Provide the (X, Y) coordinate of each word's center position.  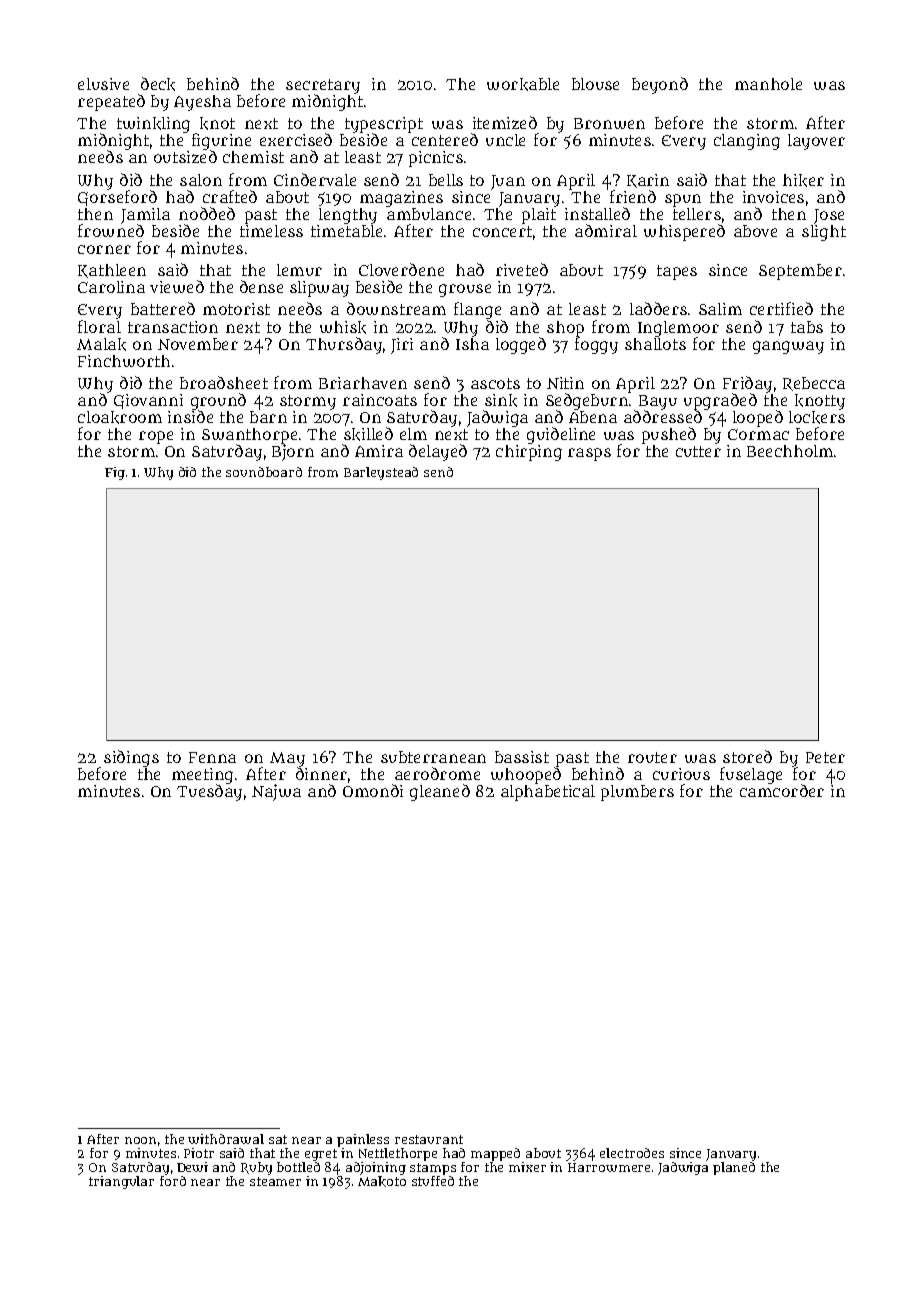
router (652, 757)
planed (734, 1168)
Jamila (145, 216)
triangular (121, 1182)
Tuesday (209, 793)
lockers (817, 417)
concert (502, 231)
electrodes (632, 1153)
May (287, 760)
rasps (589, 454)
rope (156, 437)
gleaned (440, 792)
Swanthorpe (249, 436)
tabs (807, 327)
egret (321, 1155)
